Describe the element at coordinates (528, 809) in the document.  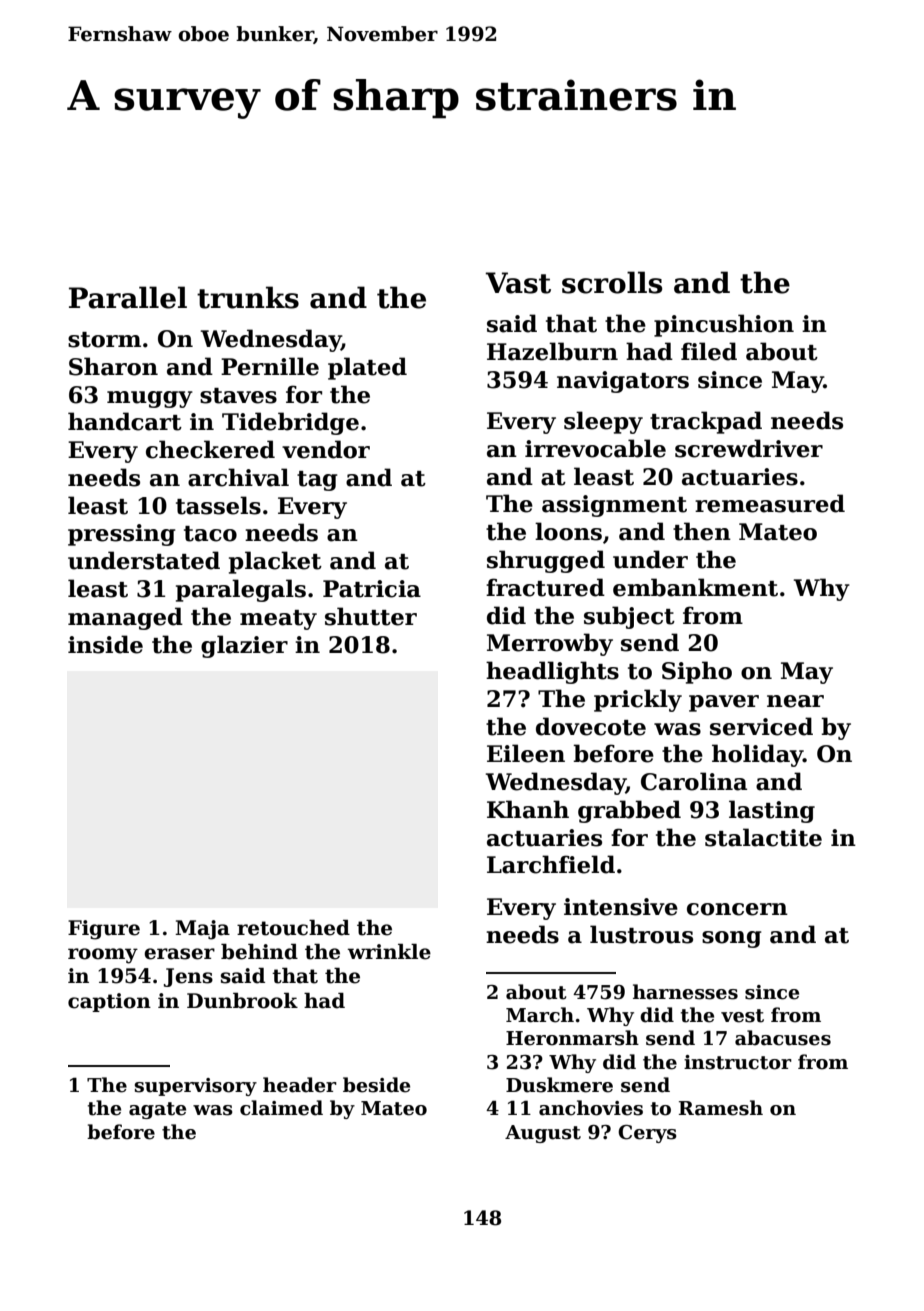
I see `Khanh` at that location.
